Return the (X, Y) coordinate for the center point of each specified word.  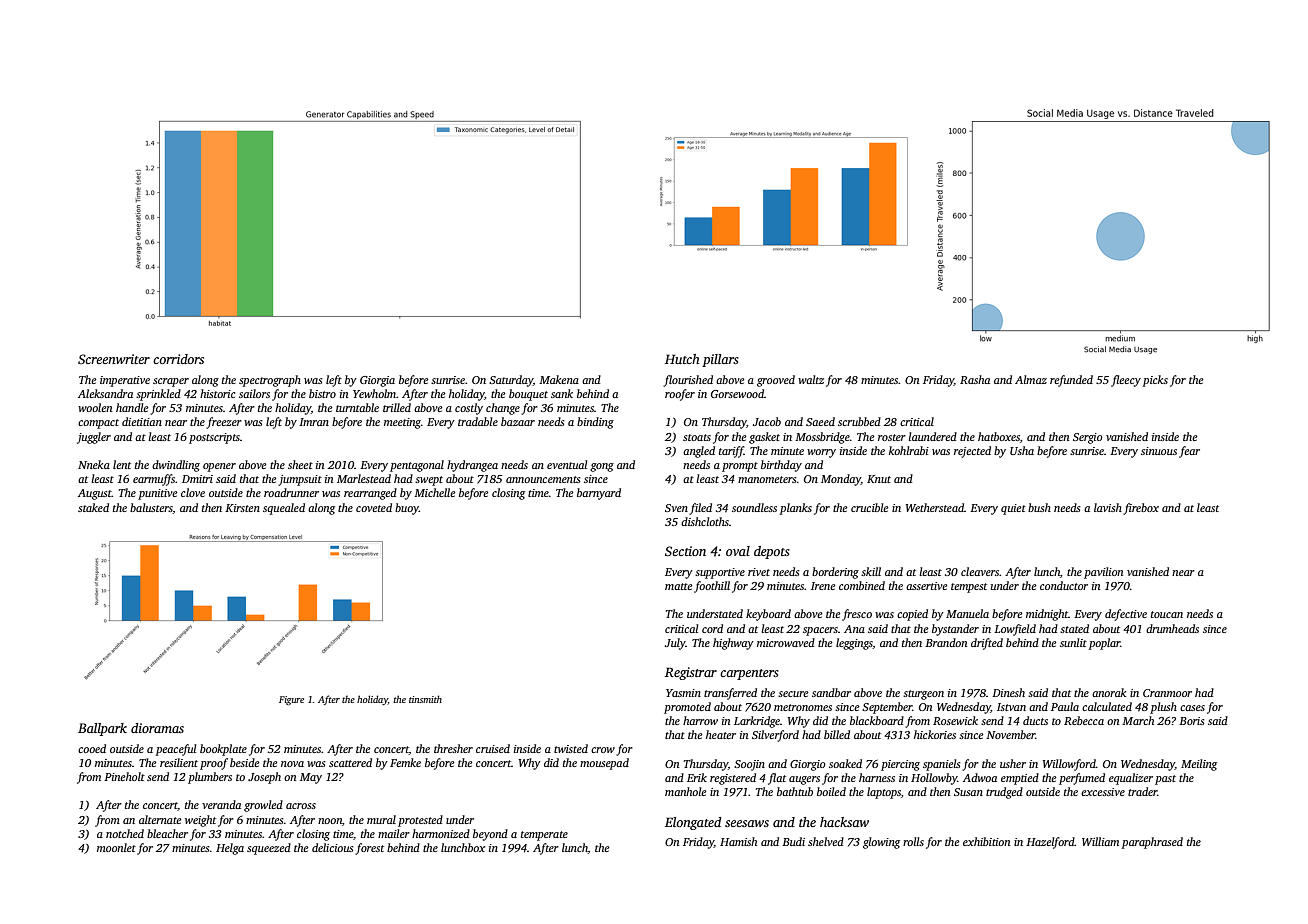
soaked (845, 763)
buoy (407, 509)
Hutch (682, 359)
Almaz (1031, 379)
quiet (1013, 509)
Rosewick (955, 720)
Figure (291, 700)
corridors (178, 359)
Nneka (94, 464)
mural (381, 819)
